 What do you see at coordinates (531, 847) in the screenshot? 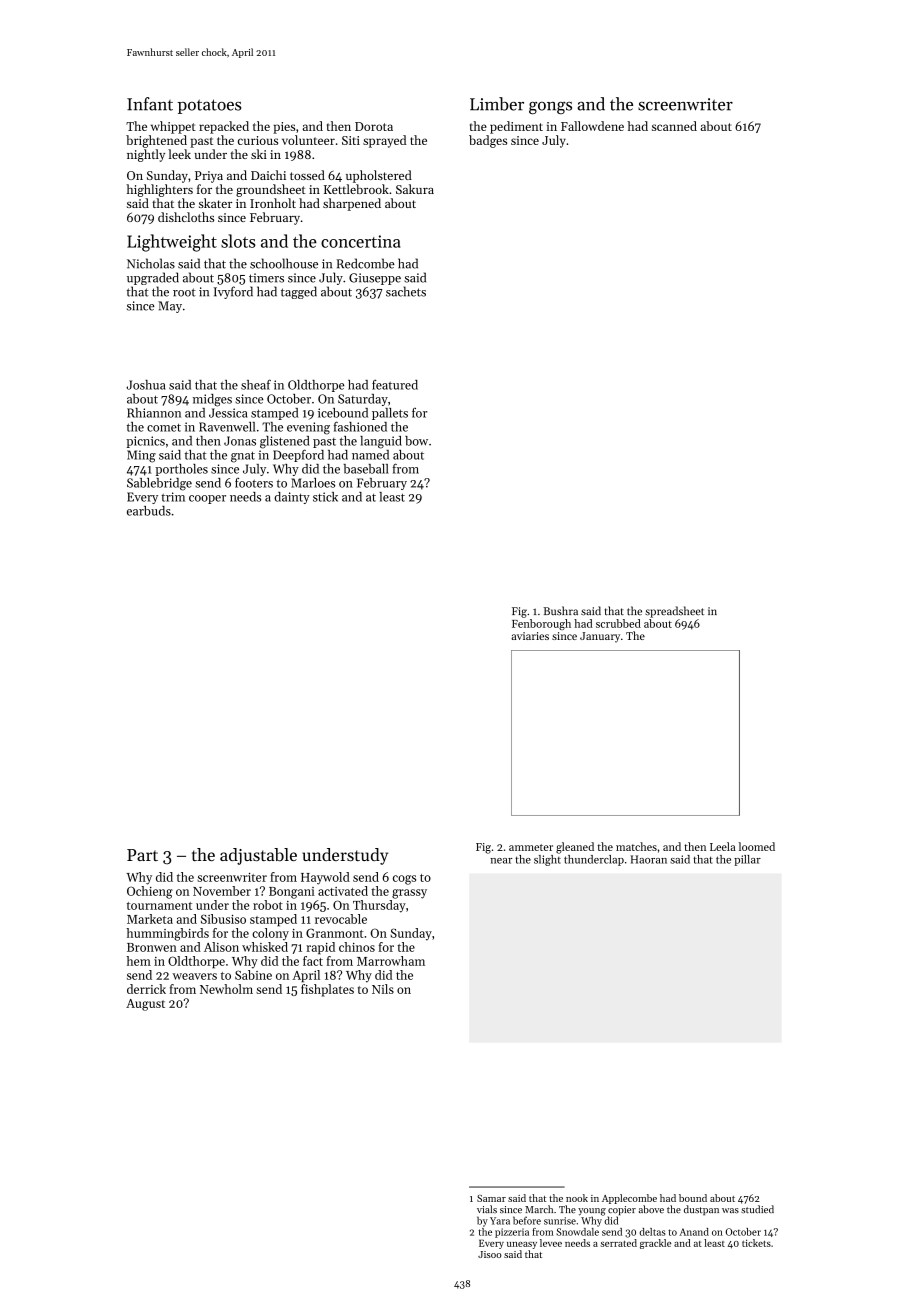
I see `ammeter` at bounding box center [531, 847].
